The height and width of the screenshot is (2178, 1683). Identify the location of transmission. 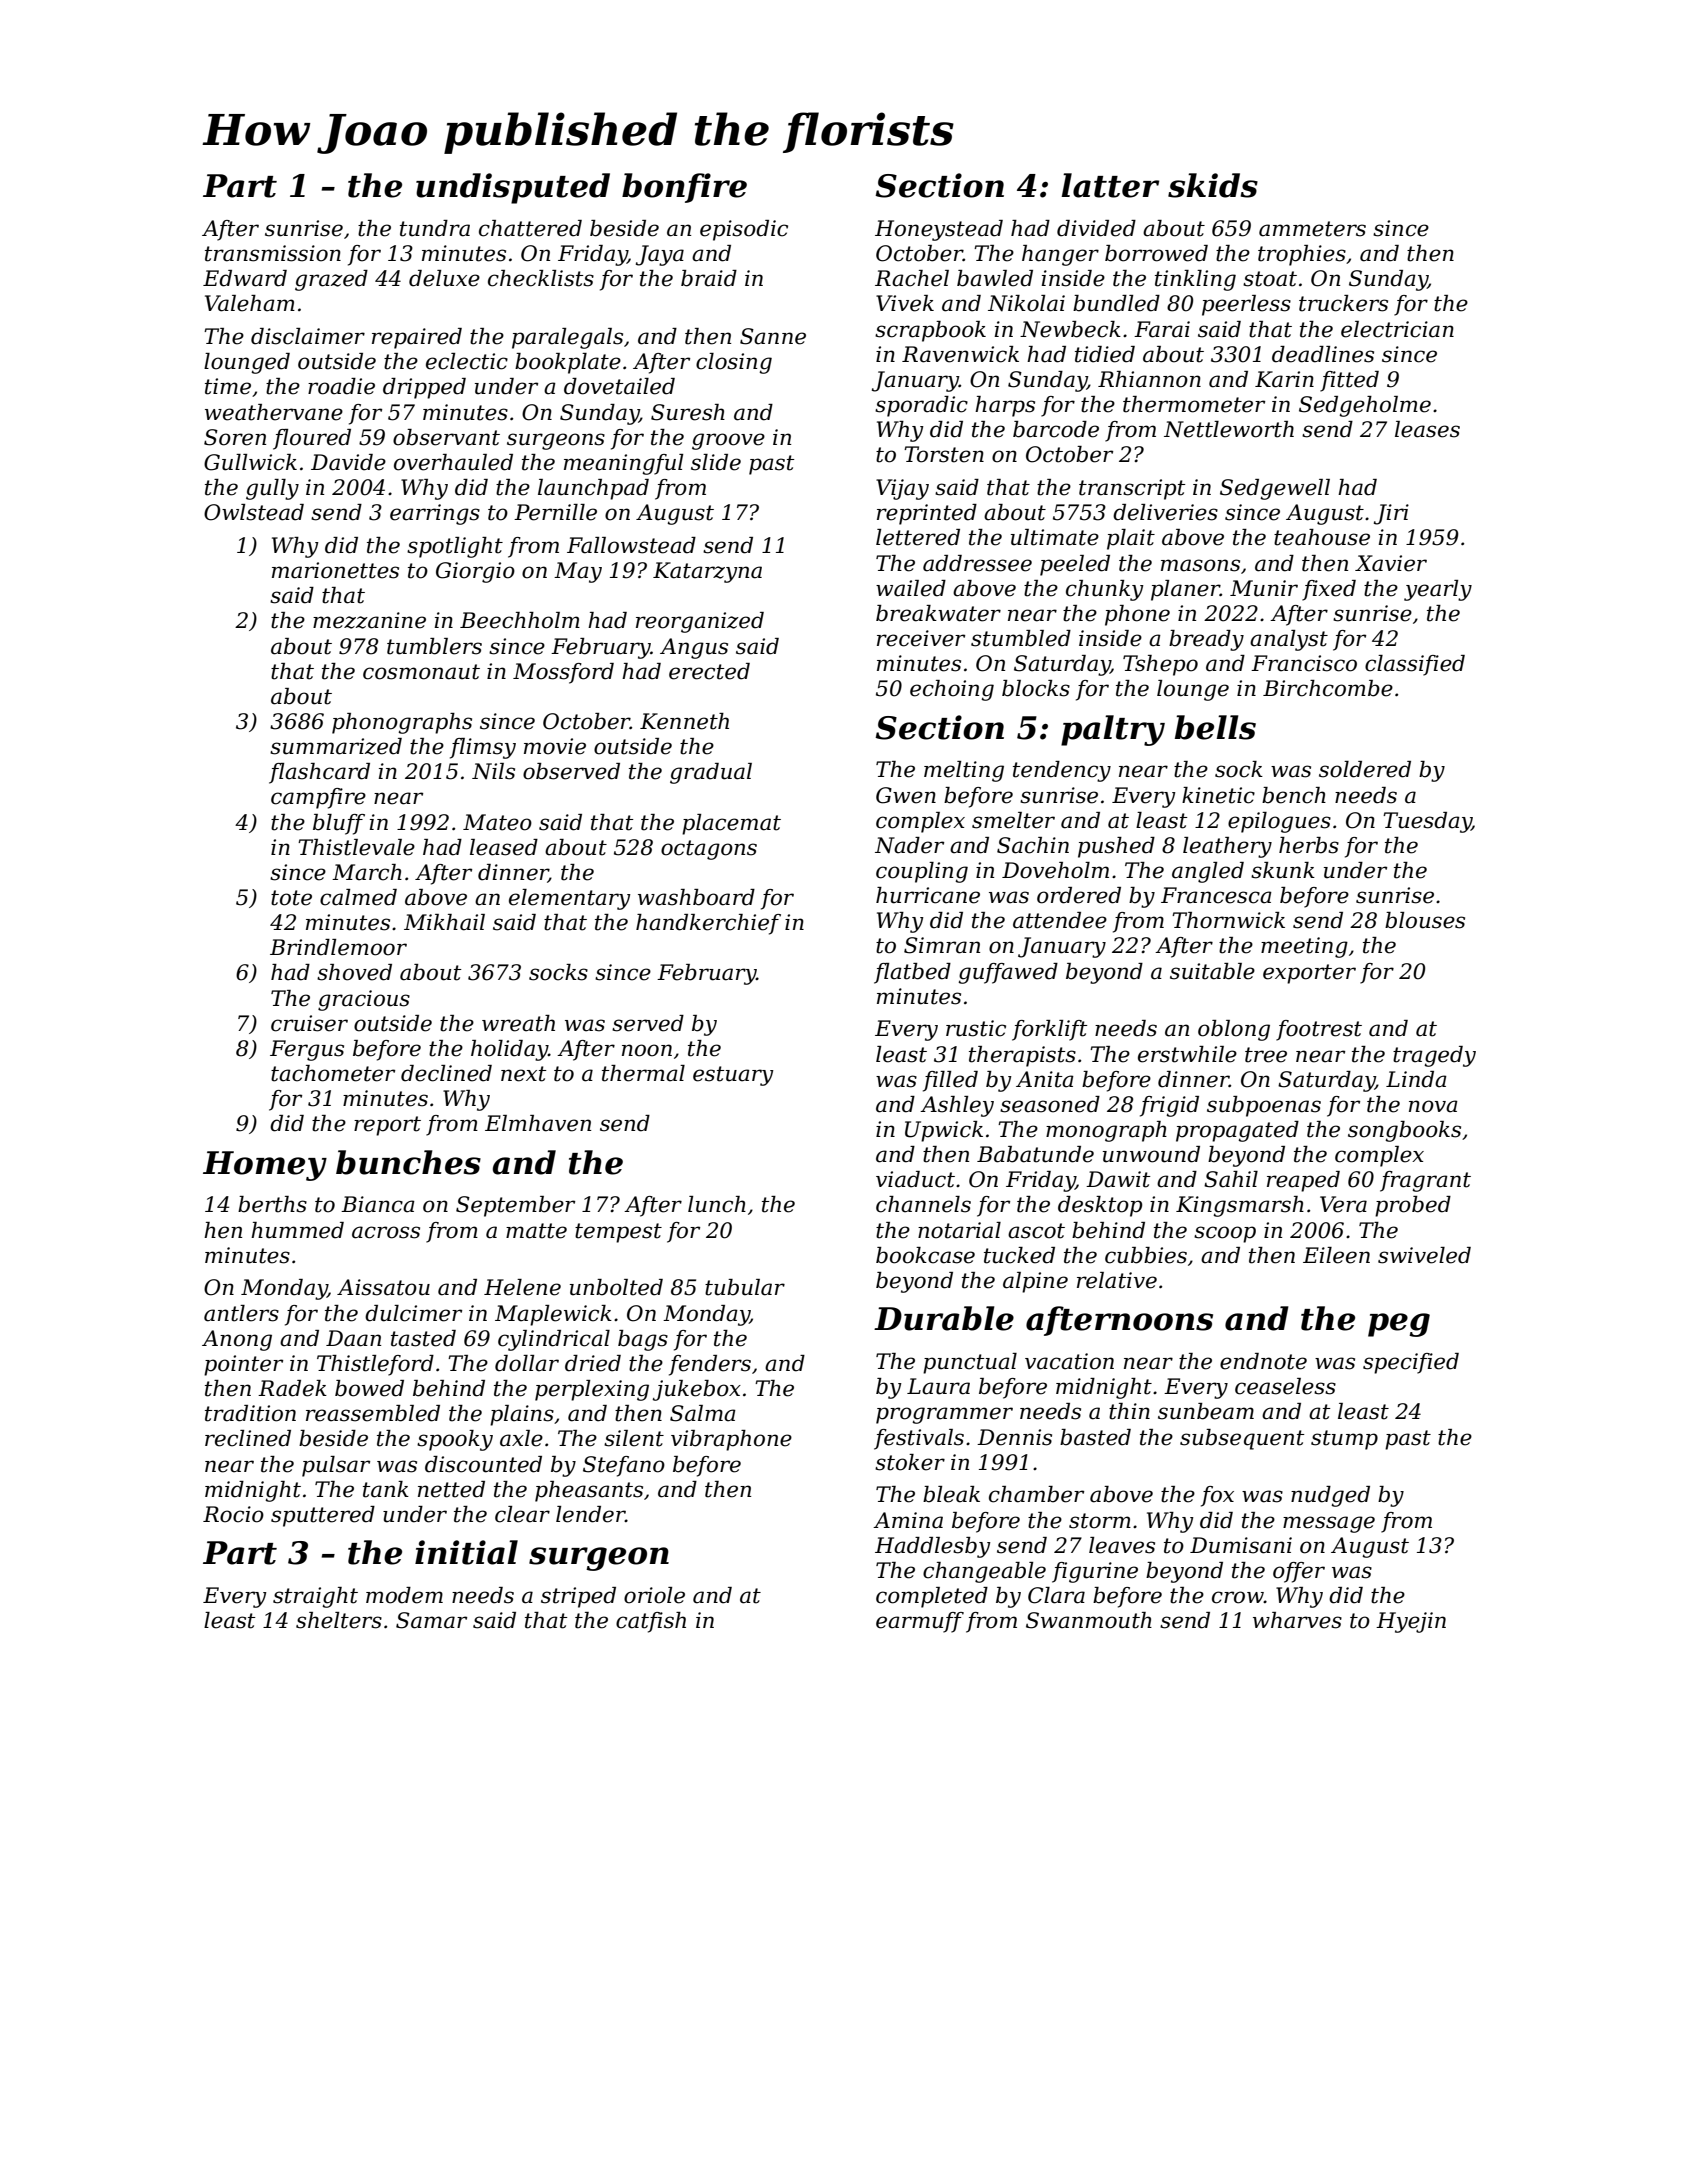
(273, 253).
